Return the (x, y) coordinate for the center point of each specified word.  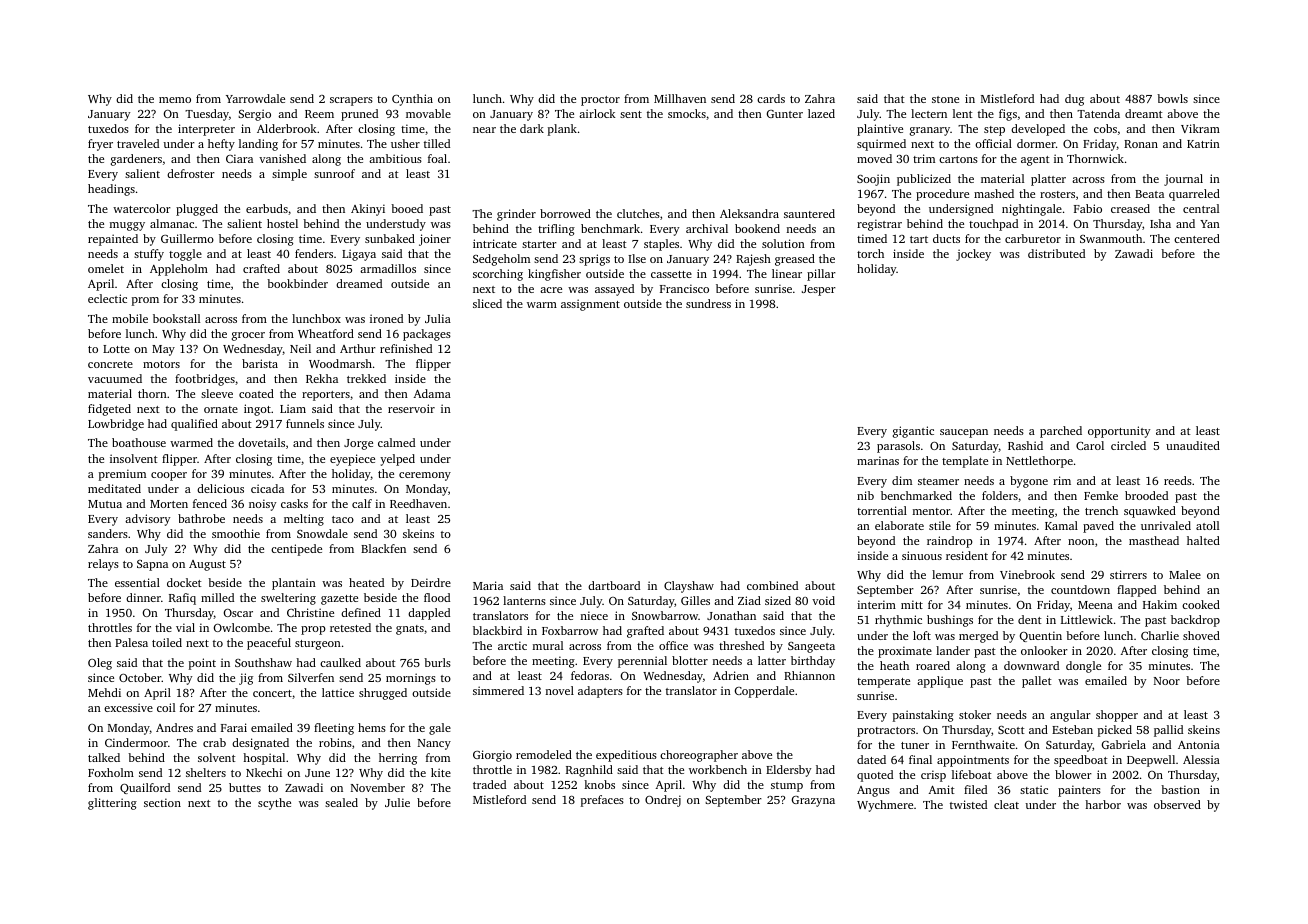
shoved (1201, 635)
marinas (878, 460)
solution (783, 243)
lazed (821, 113)
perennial (642, 662)
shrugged (383, 694)
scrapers (351, 101)
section (162, 802)
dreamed (359, 283)
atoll (1207, 525)
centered (1197, 238)
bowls (1172, 98)
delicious (220, 488)
